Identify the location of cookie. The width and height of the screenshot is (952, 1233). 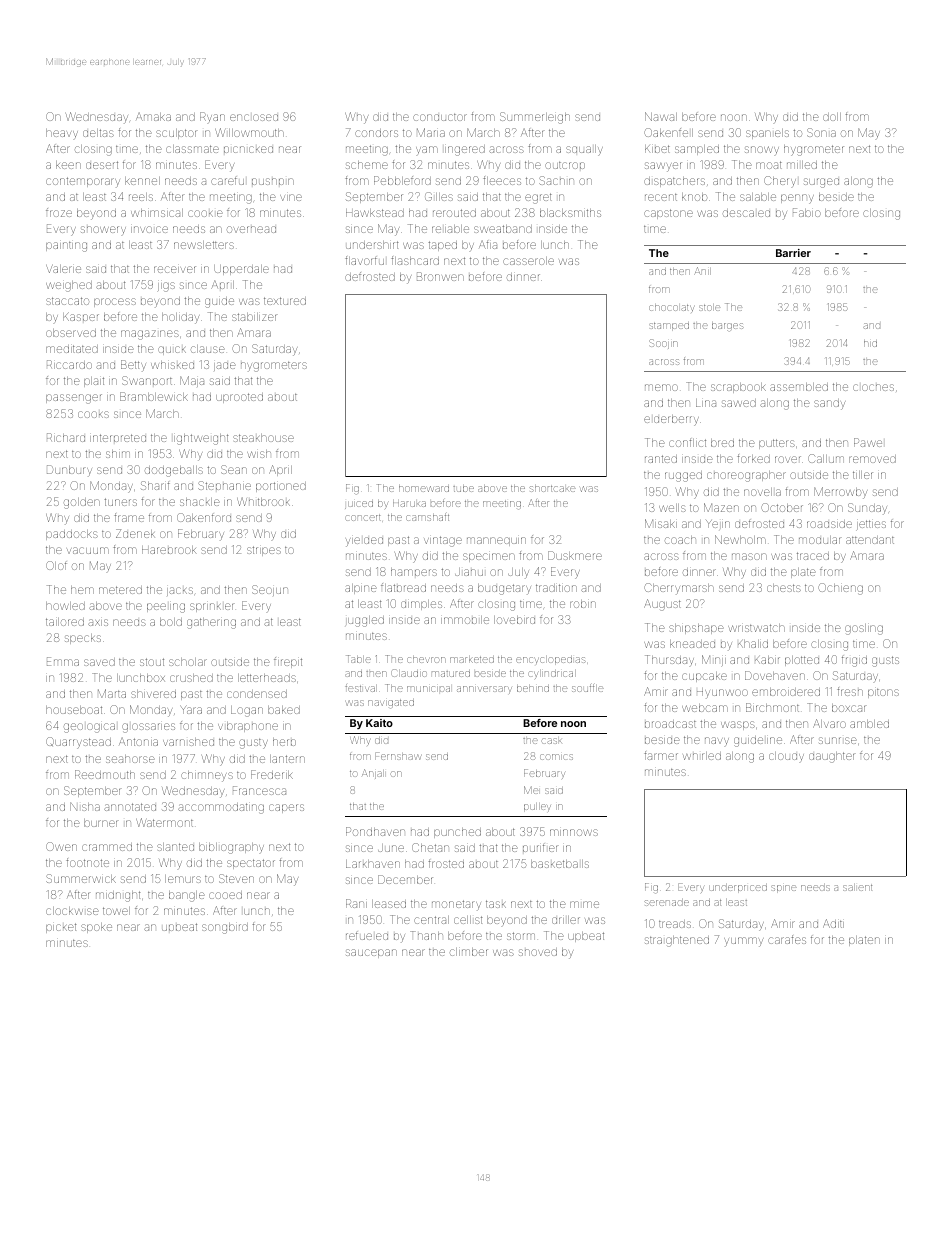
(205, 213).
